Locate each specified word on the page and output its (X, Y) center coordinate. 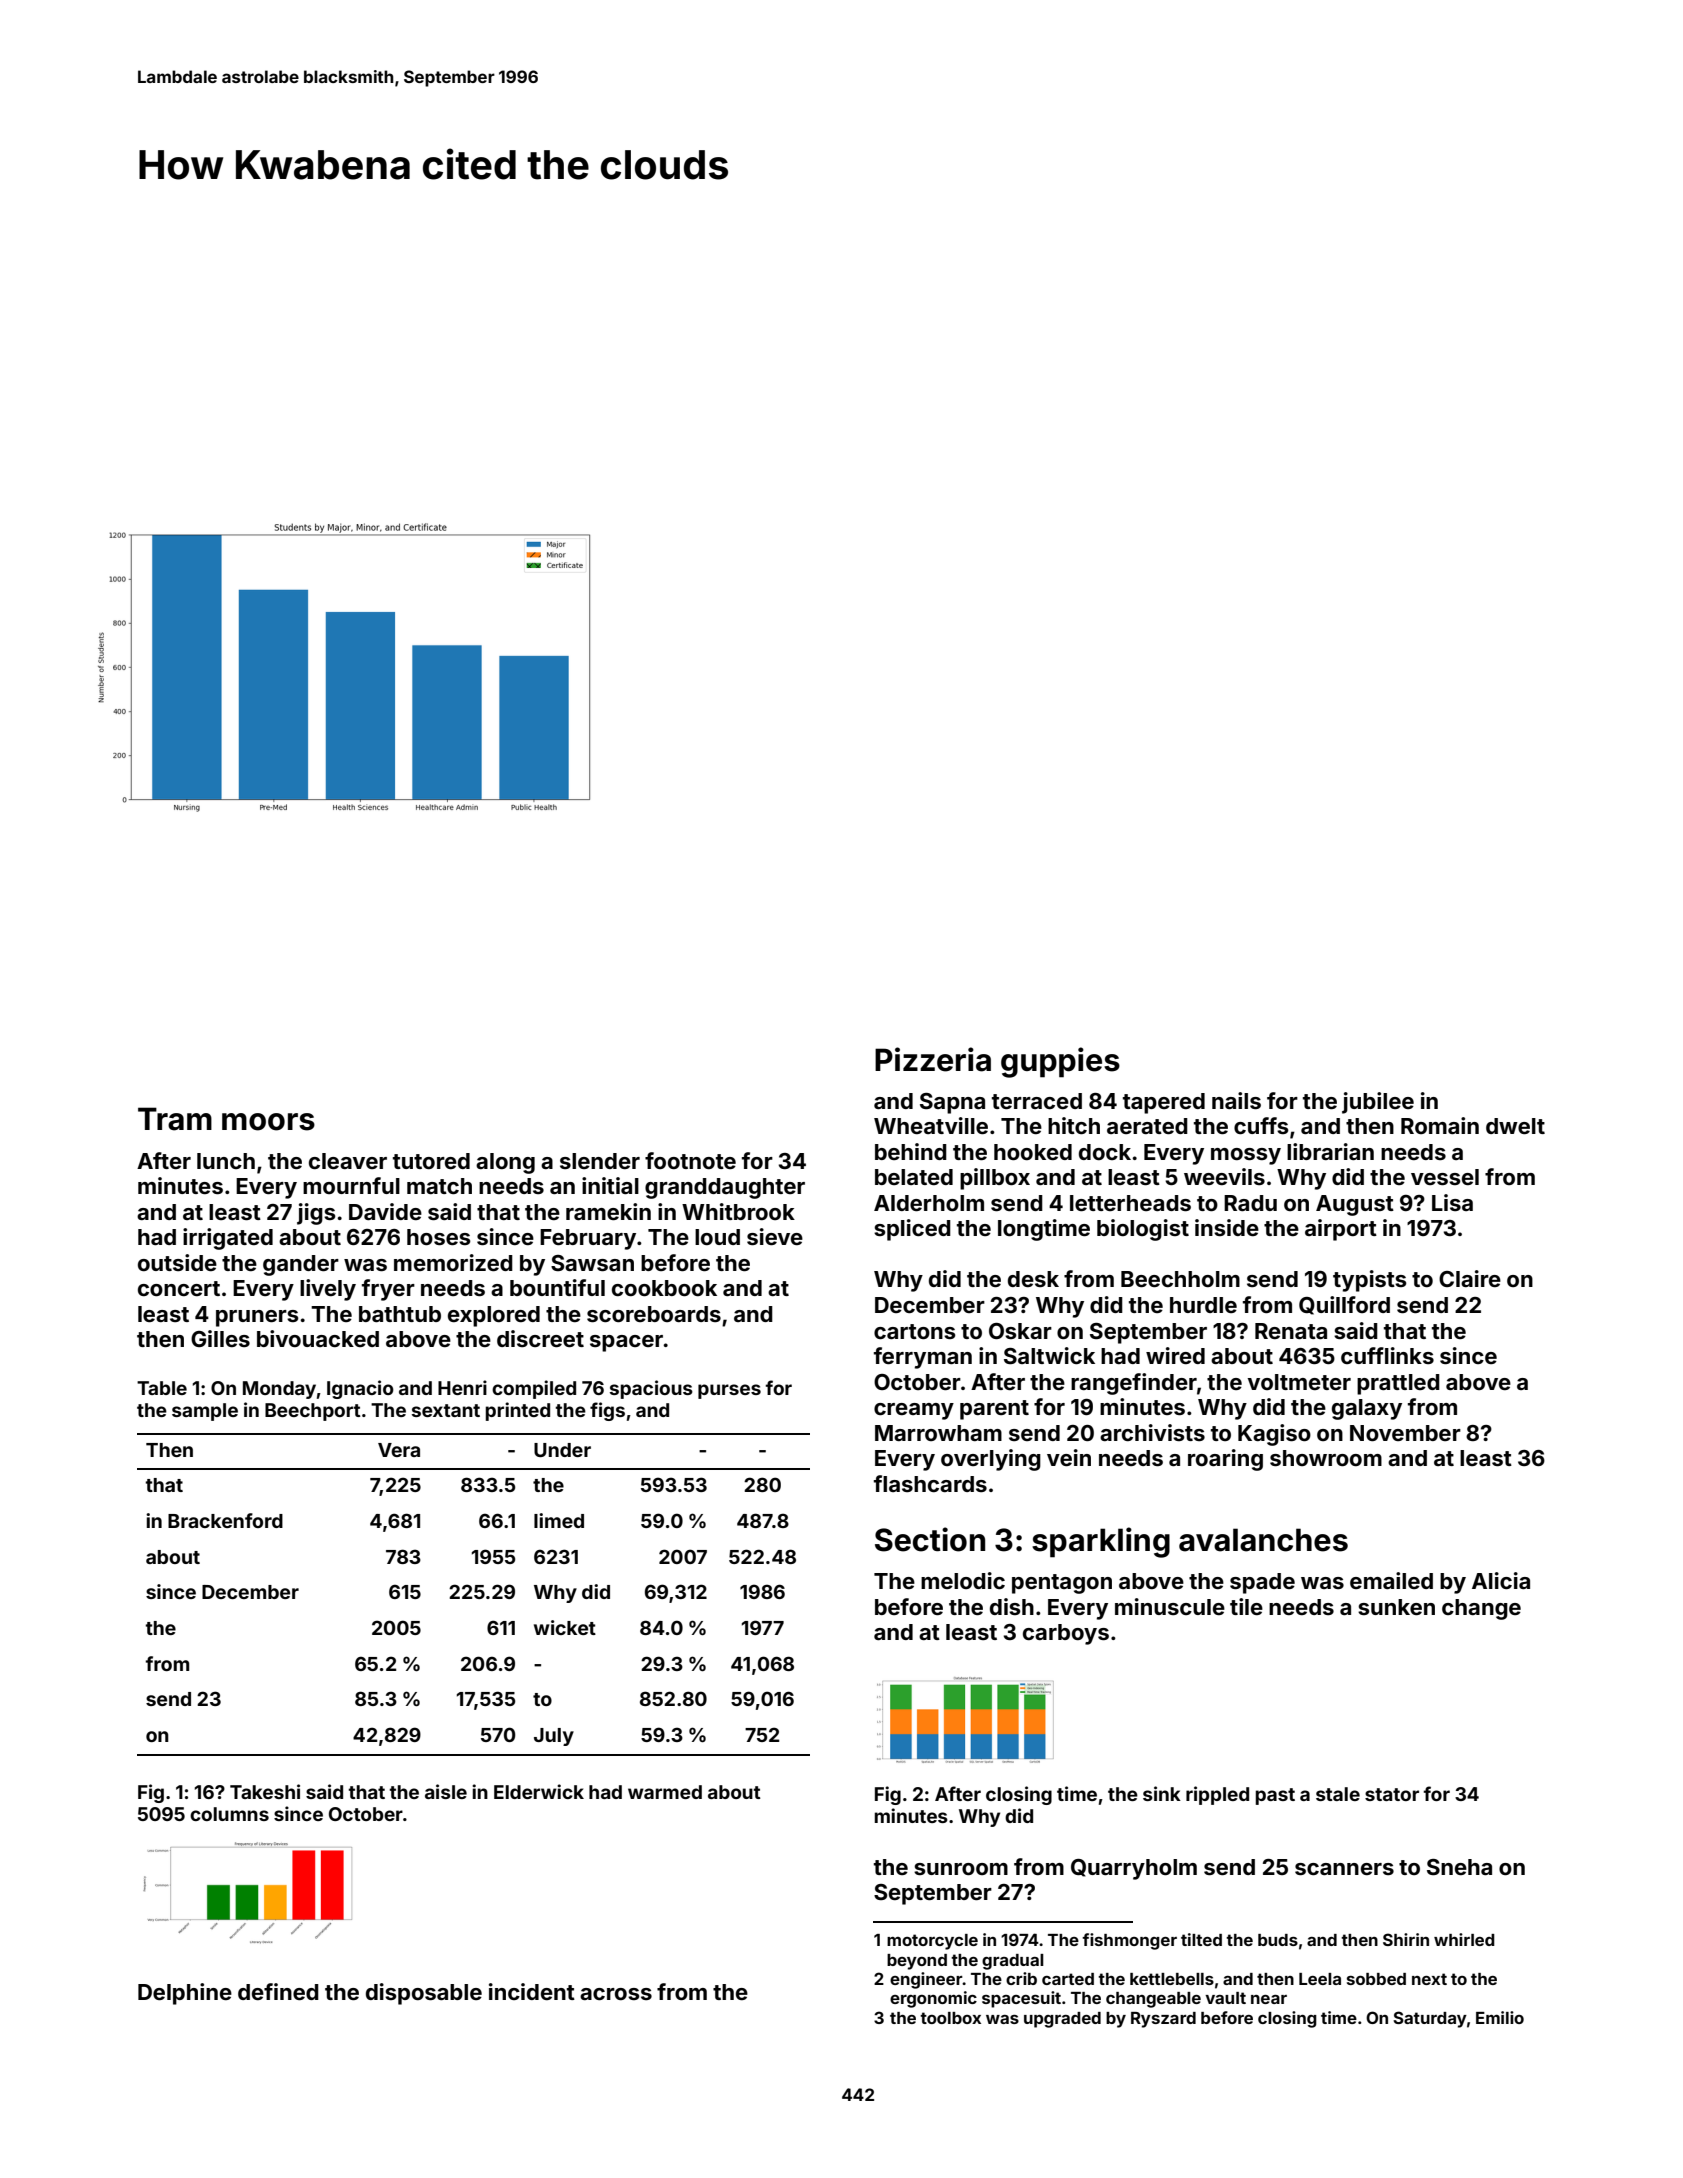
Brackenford (225, 1520)
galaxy (1367, 1409)
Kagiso (1274, 1435)
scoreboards (654, 1314)
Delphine (185, 1994)
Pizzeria (933, 1059)
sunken (1396, 1607)
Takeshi (265, 1791)
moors (268, 1122)
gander (301, 1265)
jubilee (1378, 1103)
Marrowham (938, 1433)
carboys (1066, 1634)
